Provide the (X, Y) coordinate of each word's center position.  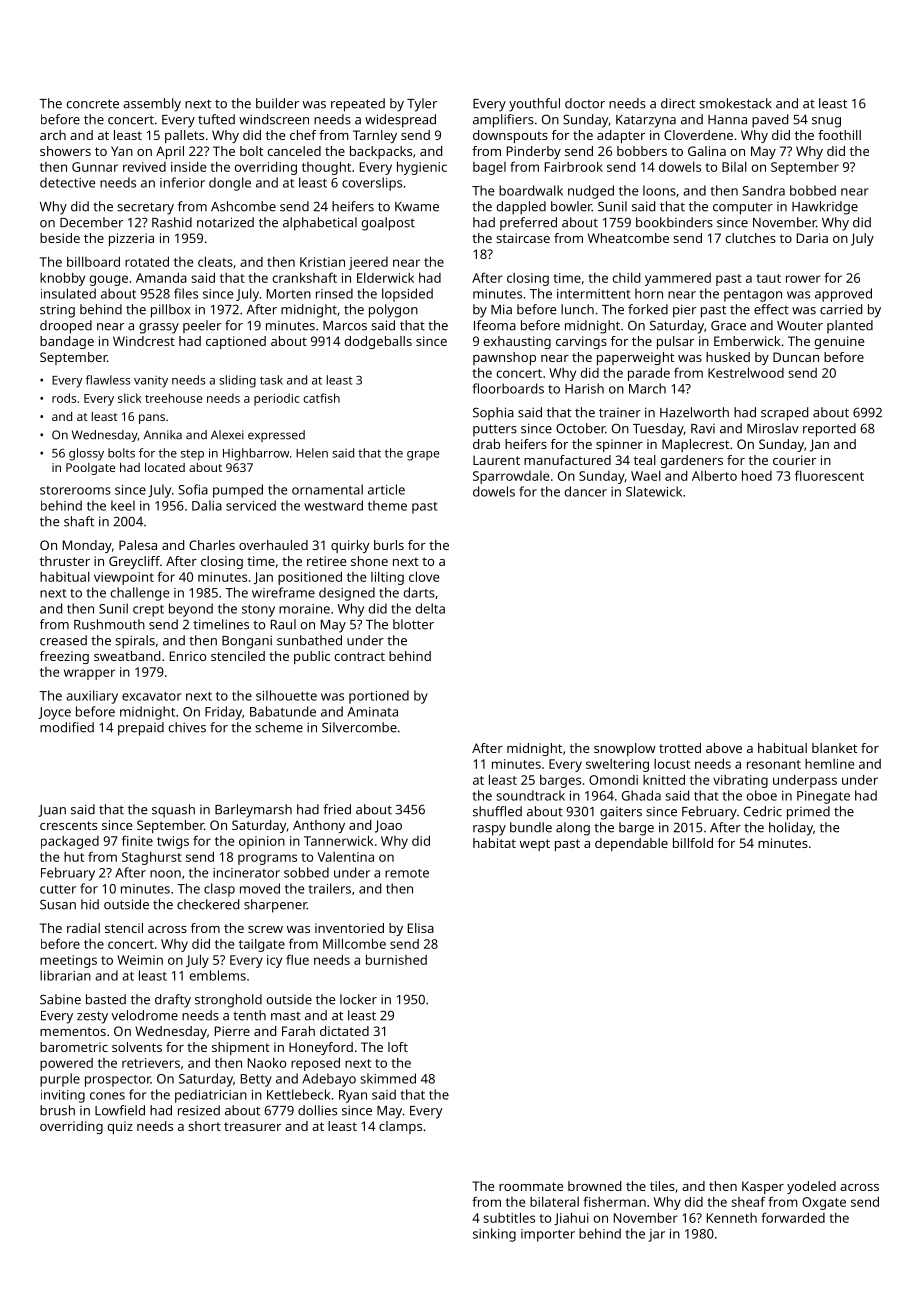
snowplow (625, 749)
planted (850, 327)
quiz (120, 1127)
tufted (216, 119)
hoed (757, 475)
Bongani (247, 642)
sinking (494, 1235)
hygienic (422, 168)
